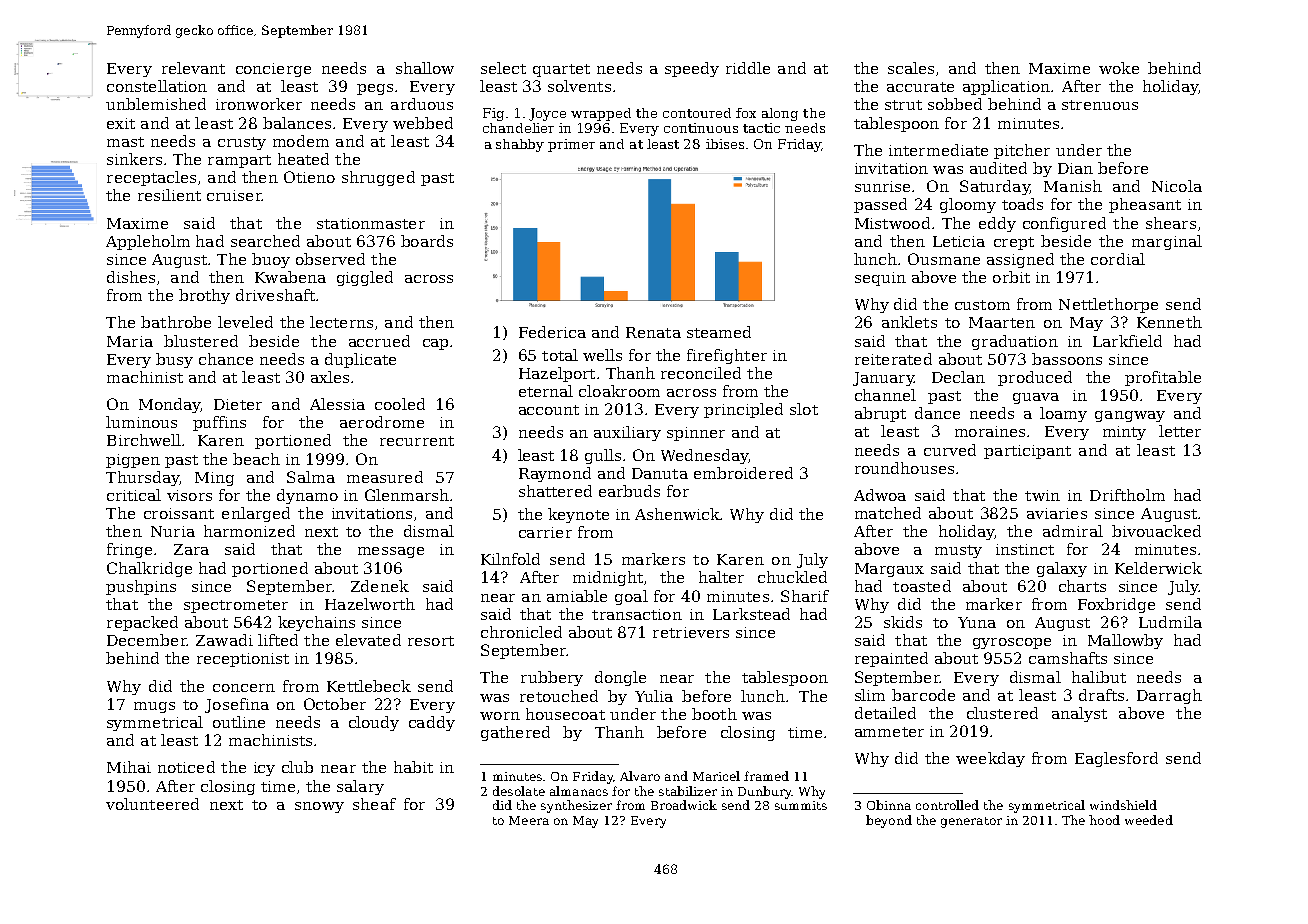 The height and width of the screenshot is (924, 1308). Describe the element at coordinates (971, 822) in the screenshot. I see `generator` at that location.
